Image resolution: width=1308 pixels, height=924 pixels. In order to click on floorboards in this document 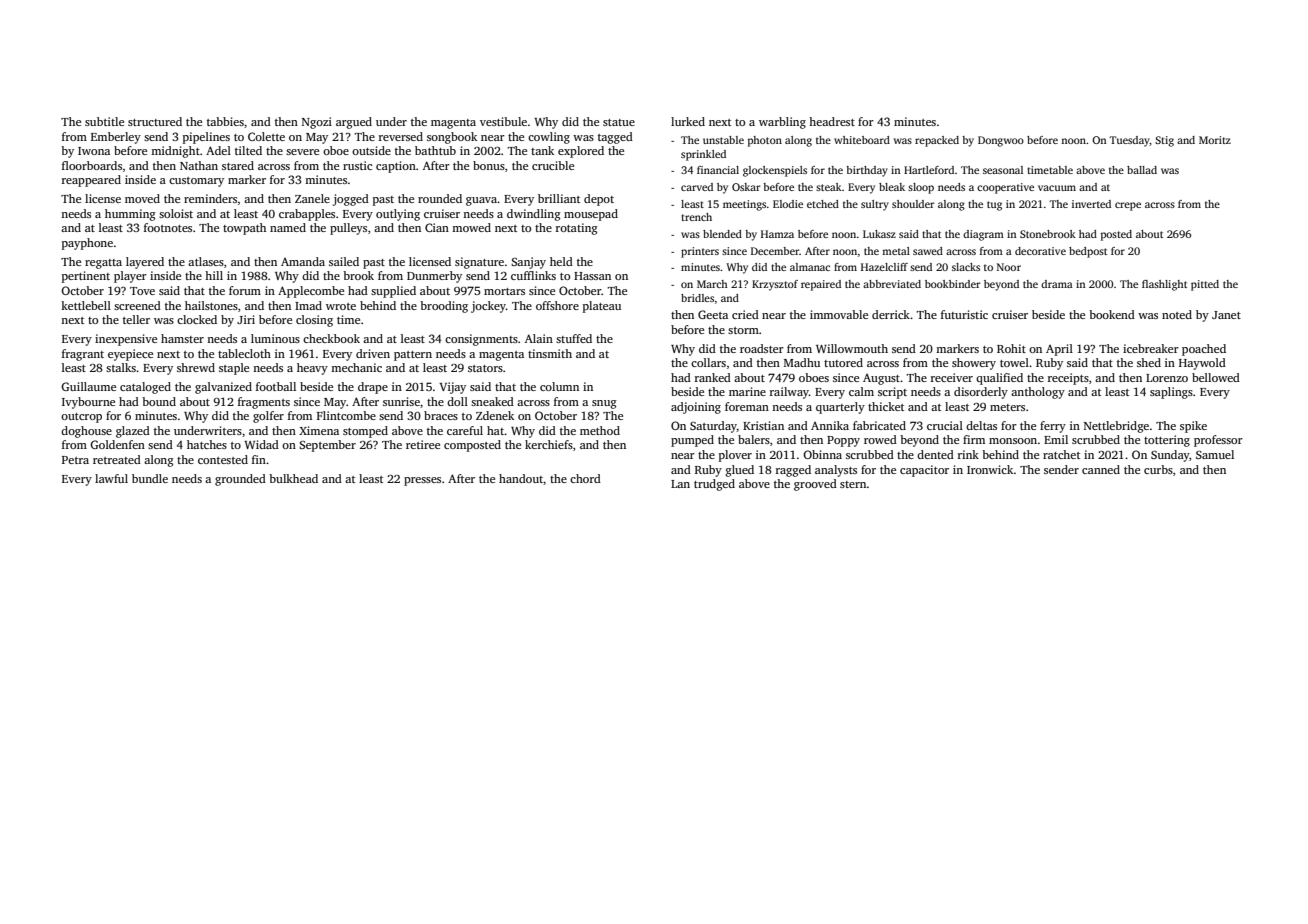, I will do `click(92, 165)`.
